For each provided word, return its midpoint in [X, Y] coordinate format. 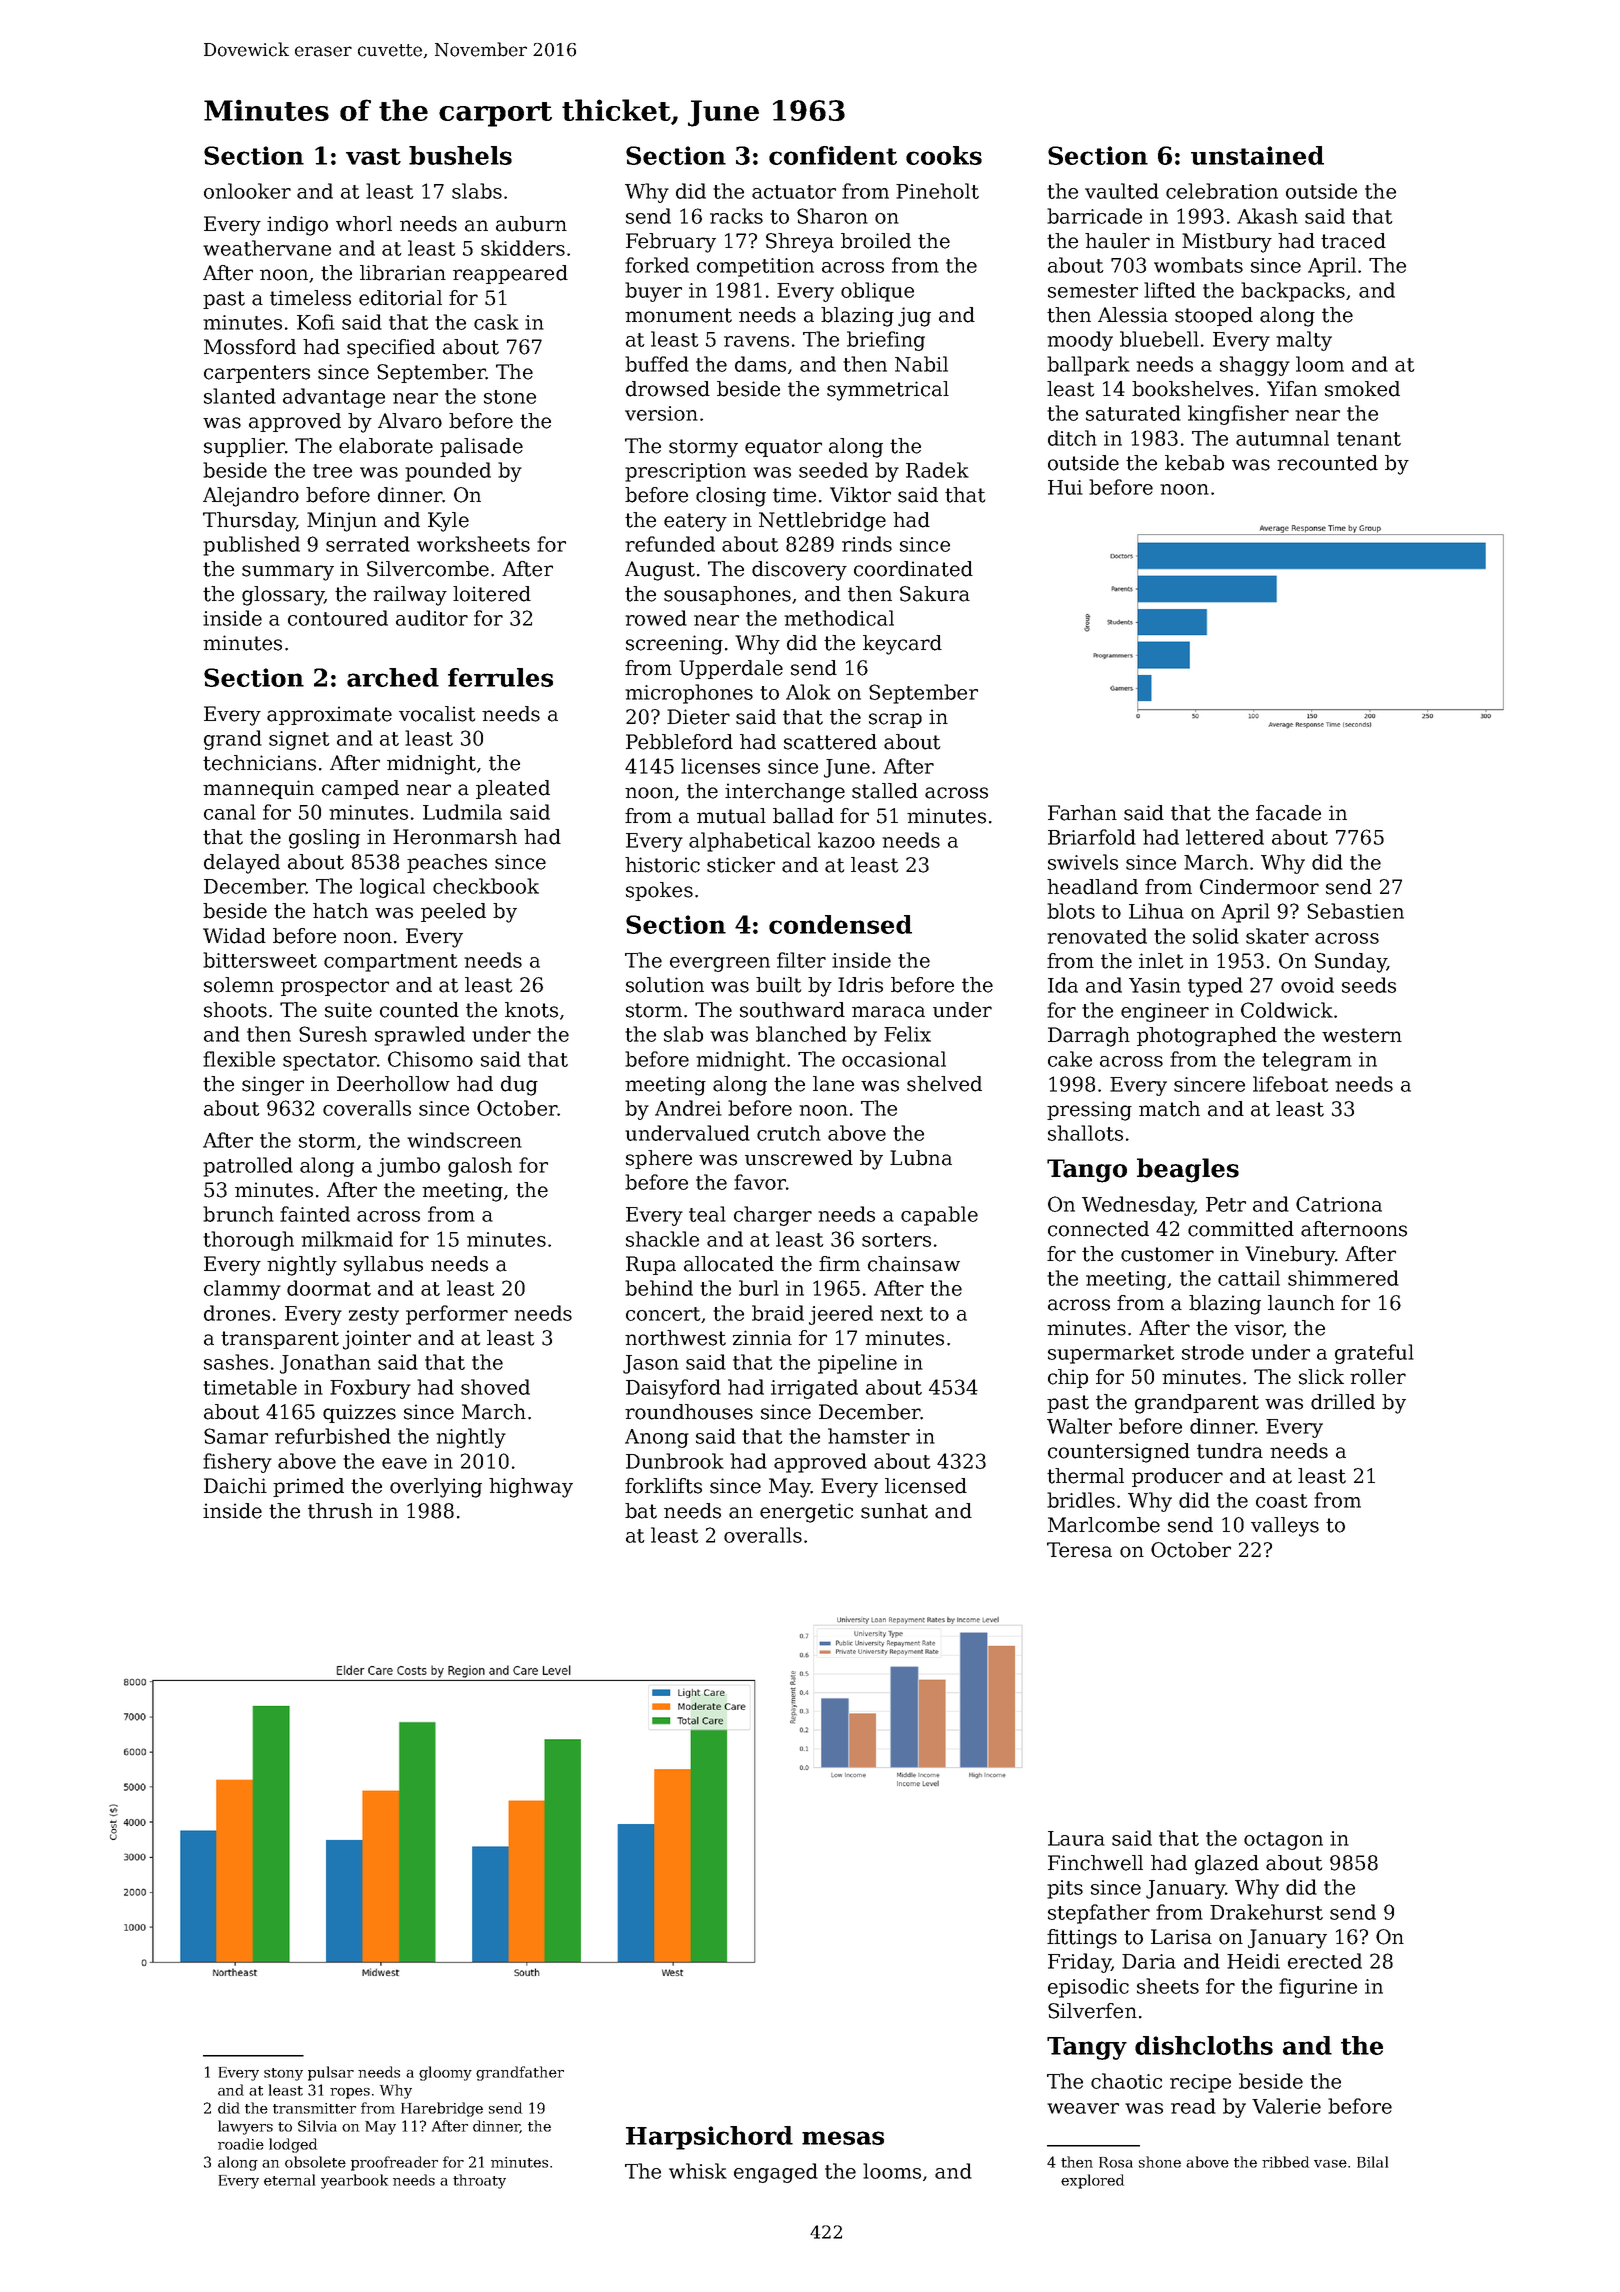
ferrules [500, 677]
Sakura [935, 594]
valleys [1285, 1527]
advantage [334, 398]
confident [833, 155]
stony [283, 2074]
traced [1353, 241]
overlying [436, 1488]
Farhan [1082, 813]
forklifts [663, 1486]
